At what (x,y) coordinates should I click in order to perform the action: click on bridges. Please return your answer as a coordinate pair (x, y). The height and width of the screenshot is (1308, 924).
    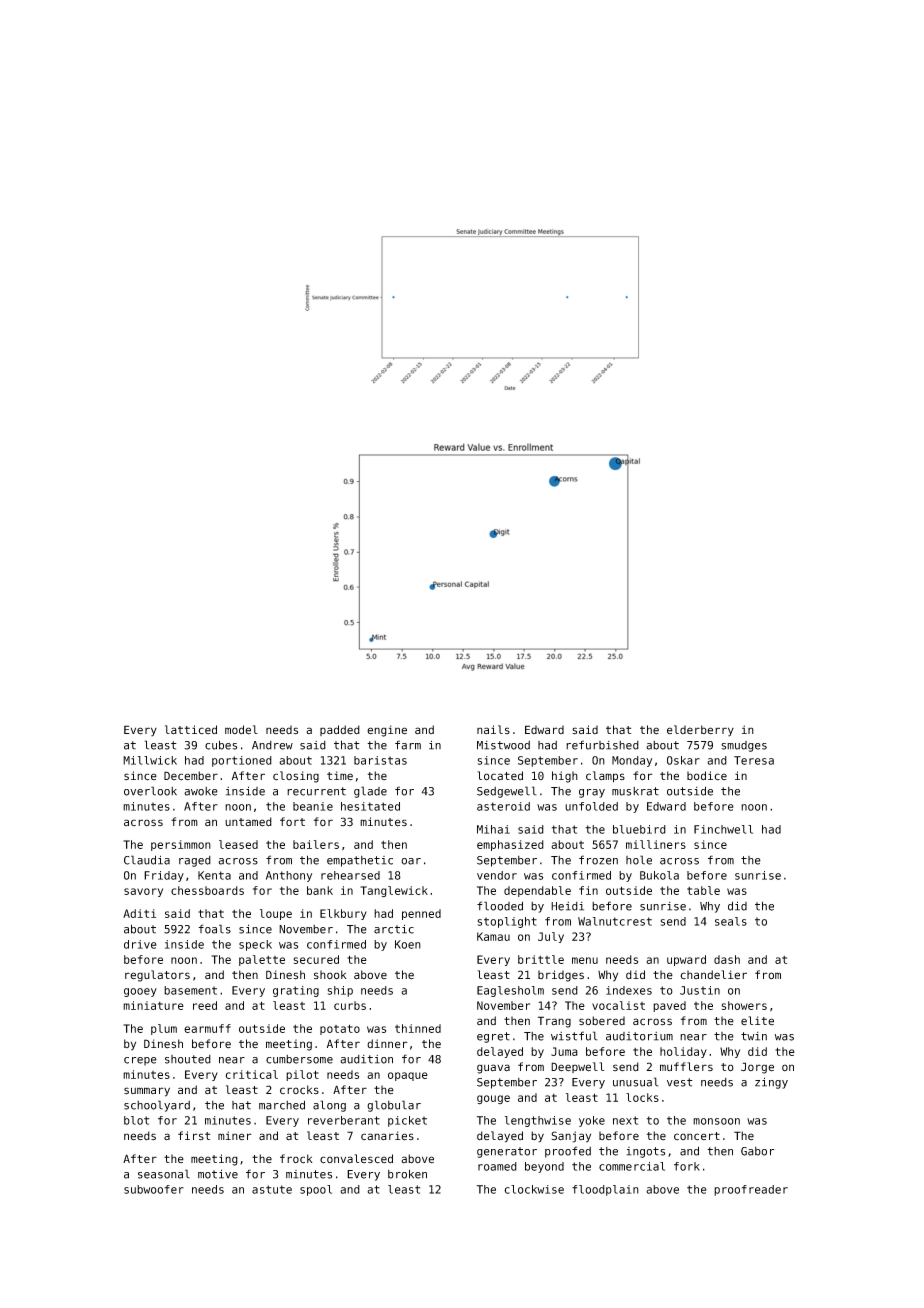
    Looking at the image, I should click on (561, 976).
